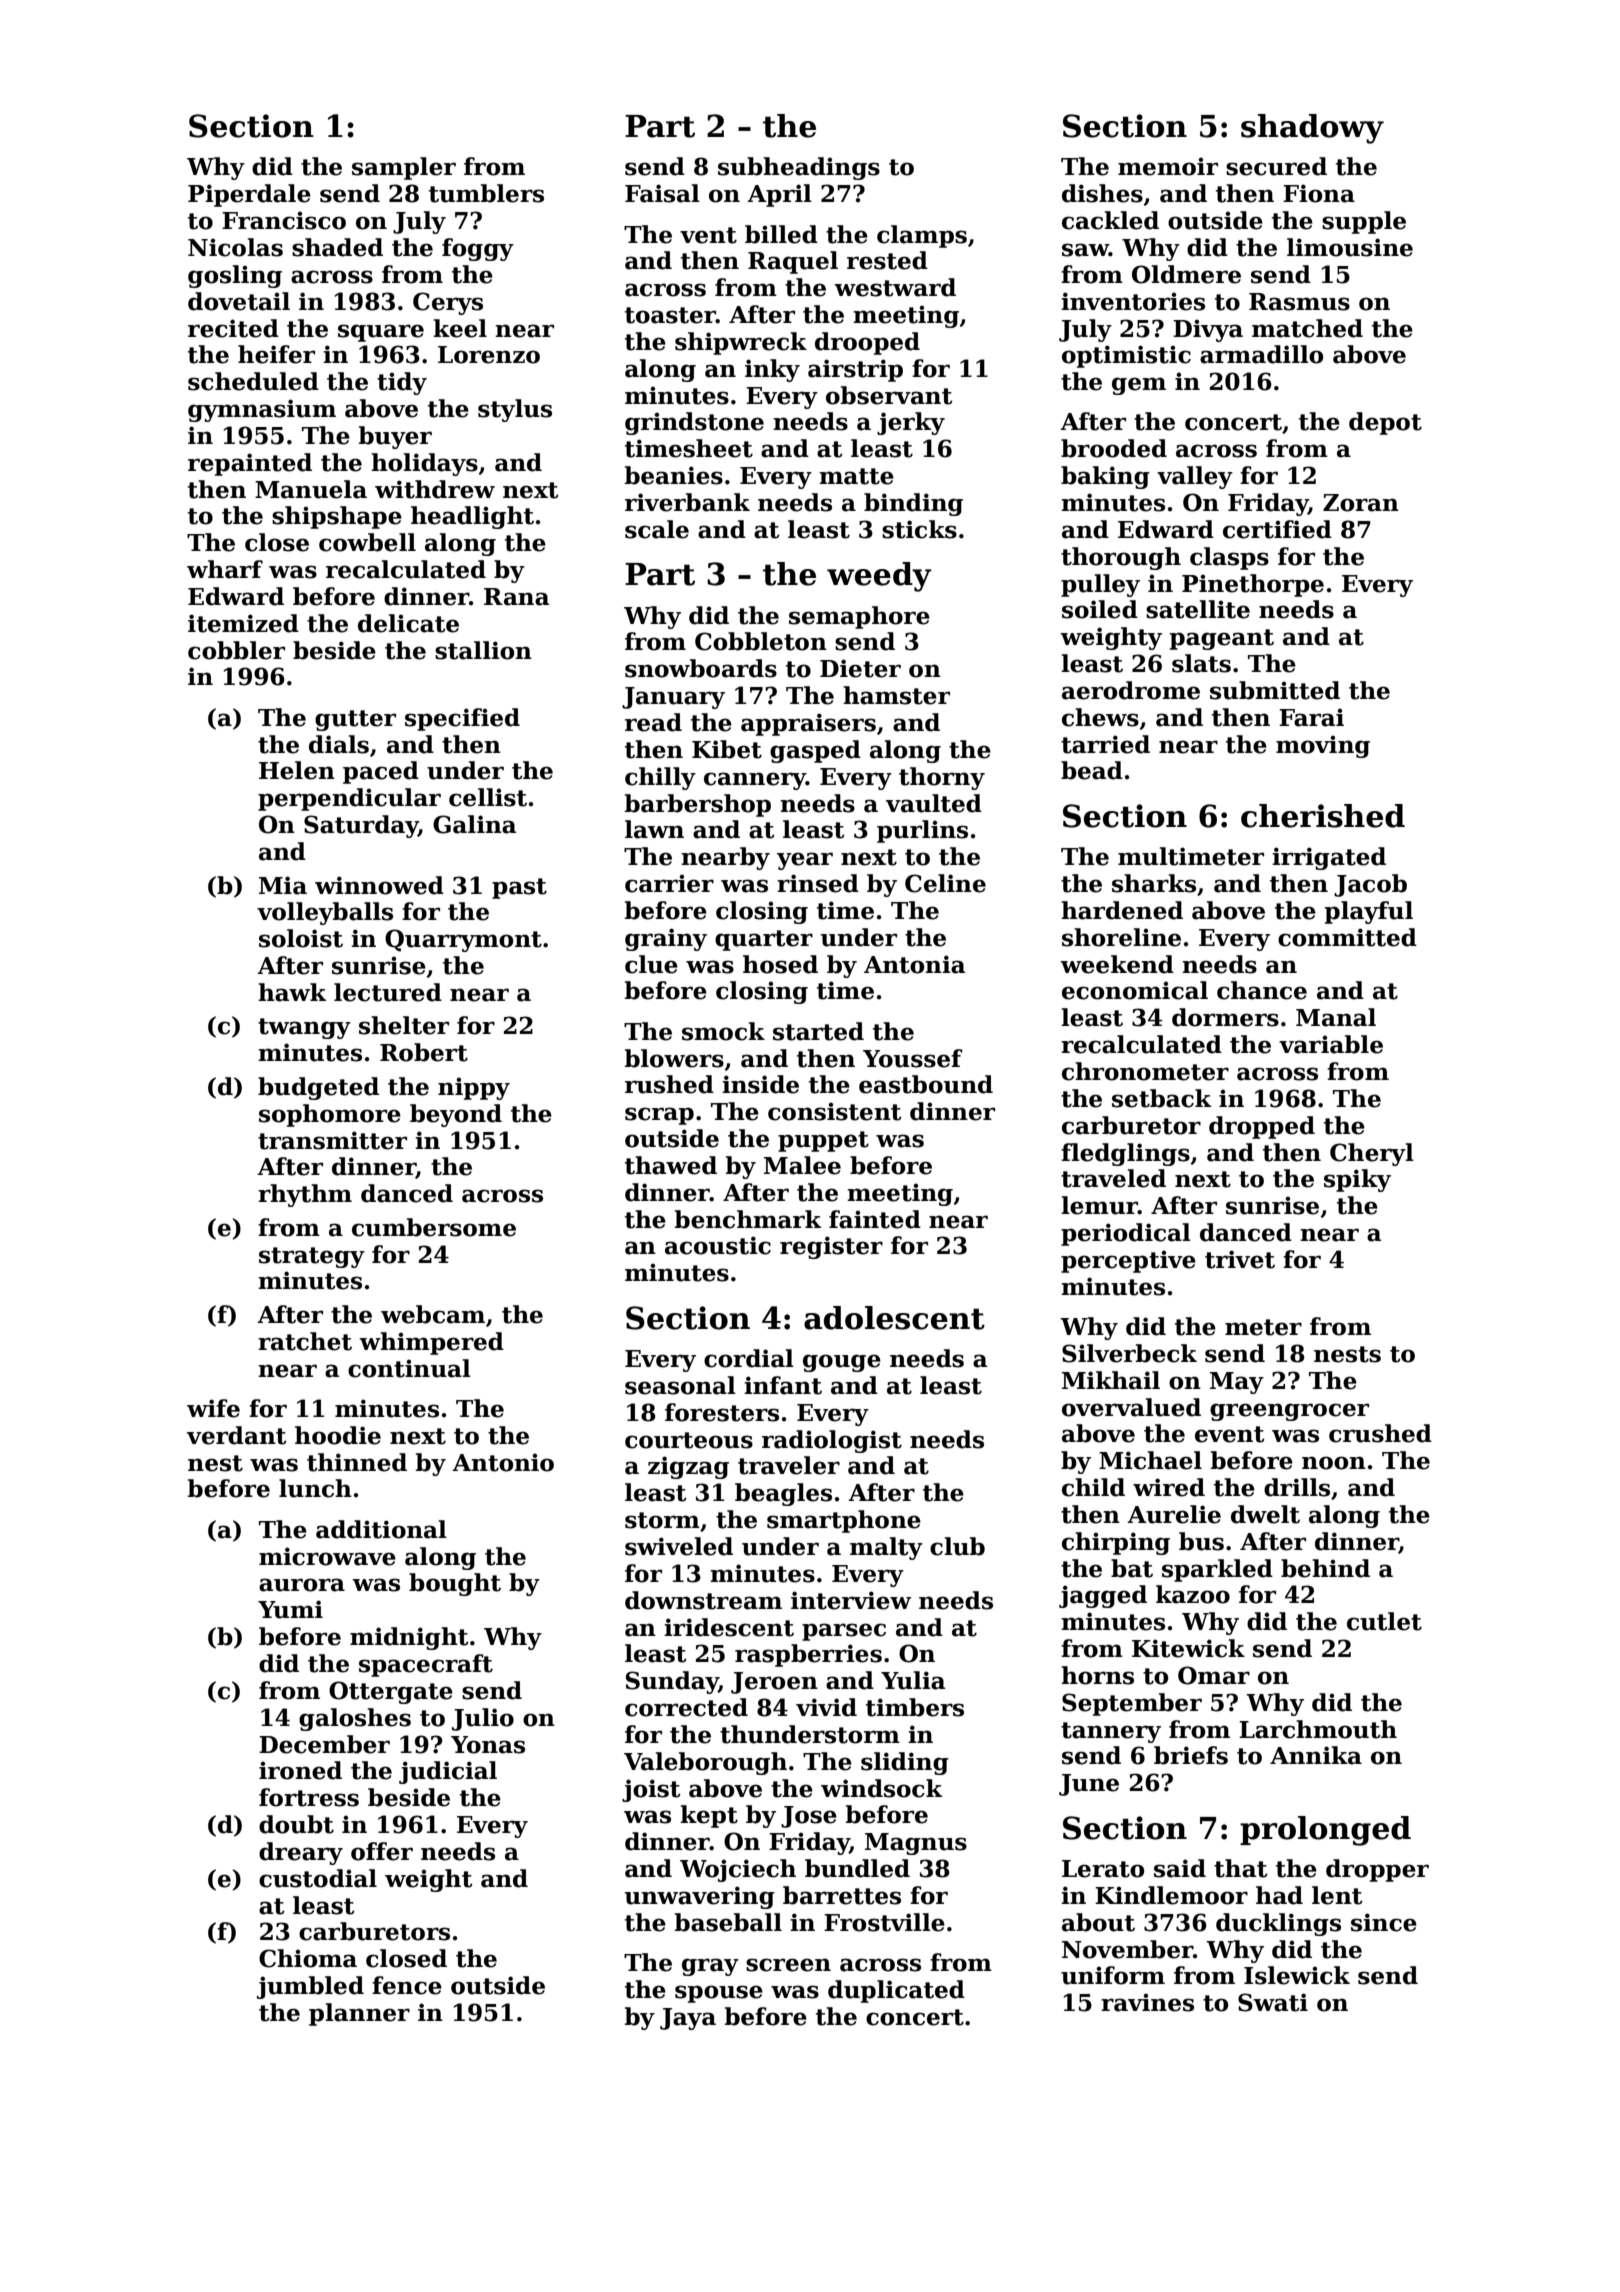 The image size is (1620, 2292). Describe the element at coordinates (434, 1227) in the page. I see `cumbersome` at that location.
